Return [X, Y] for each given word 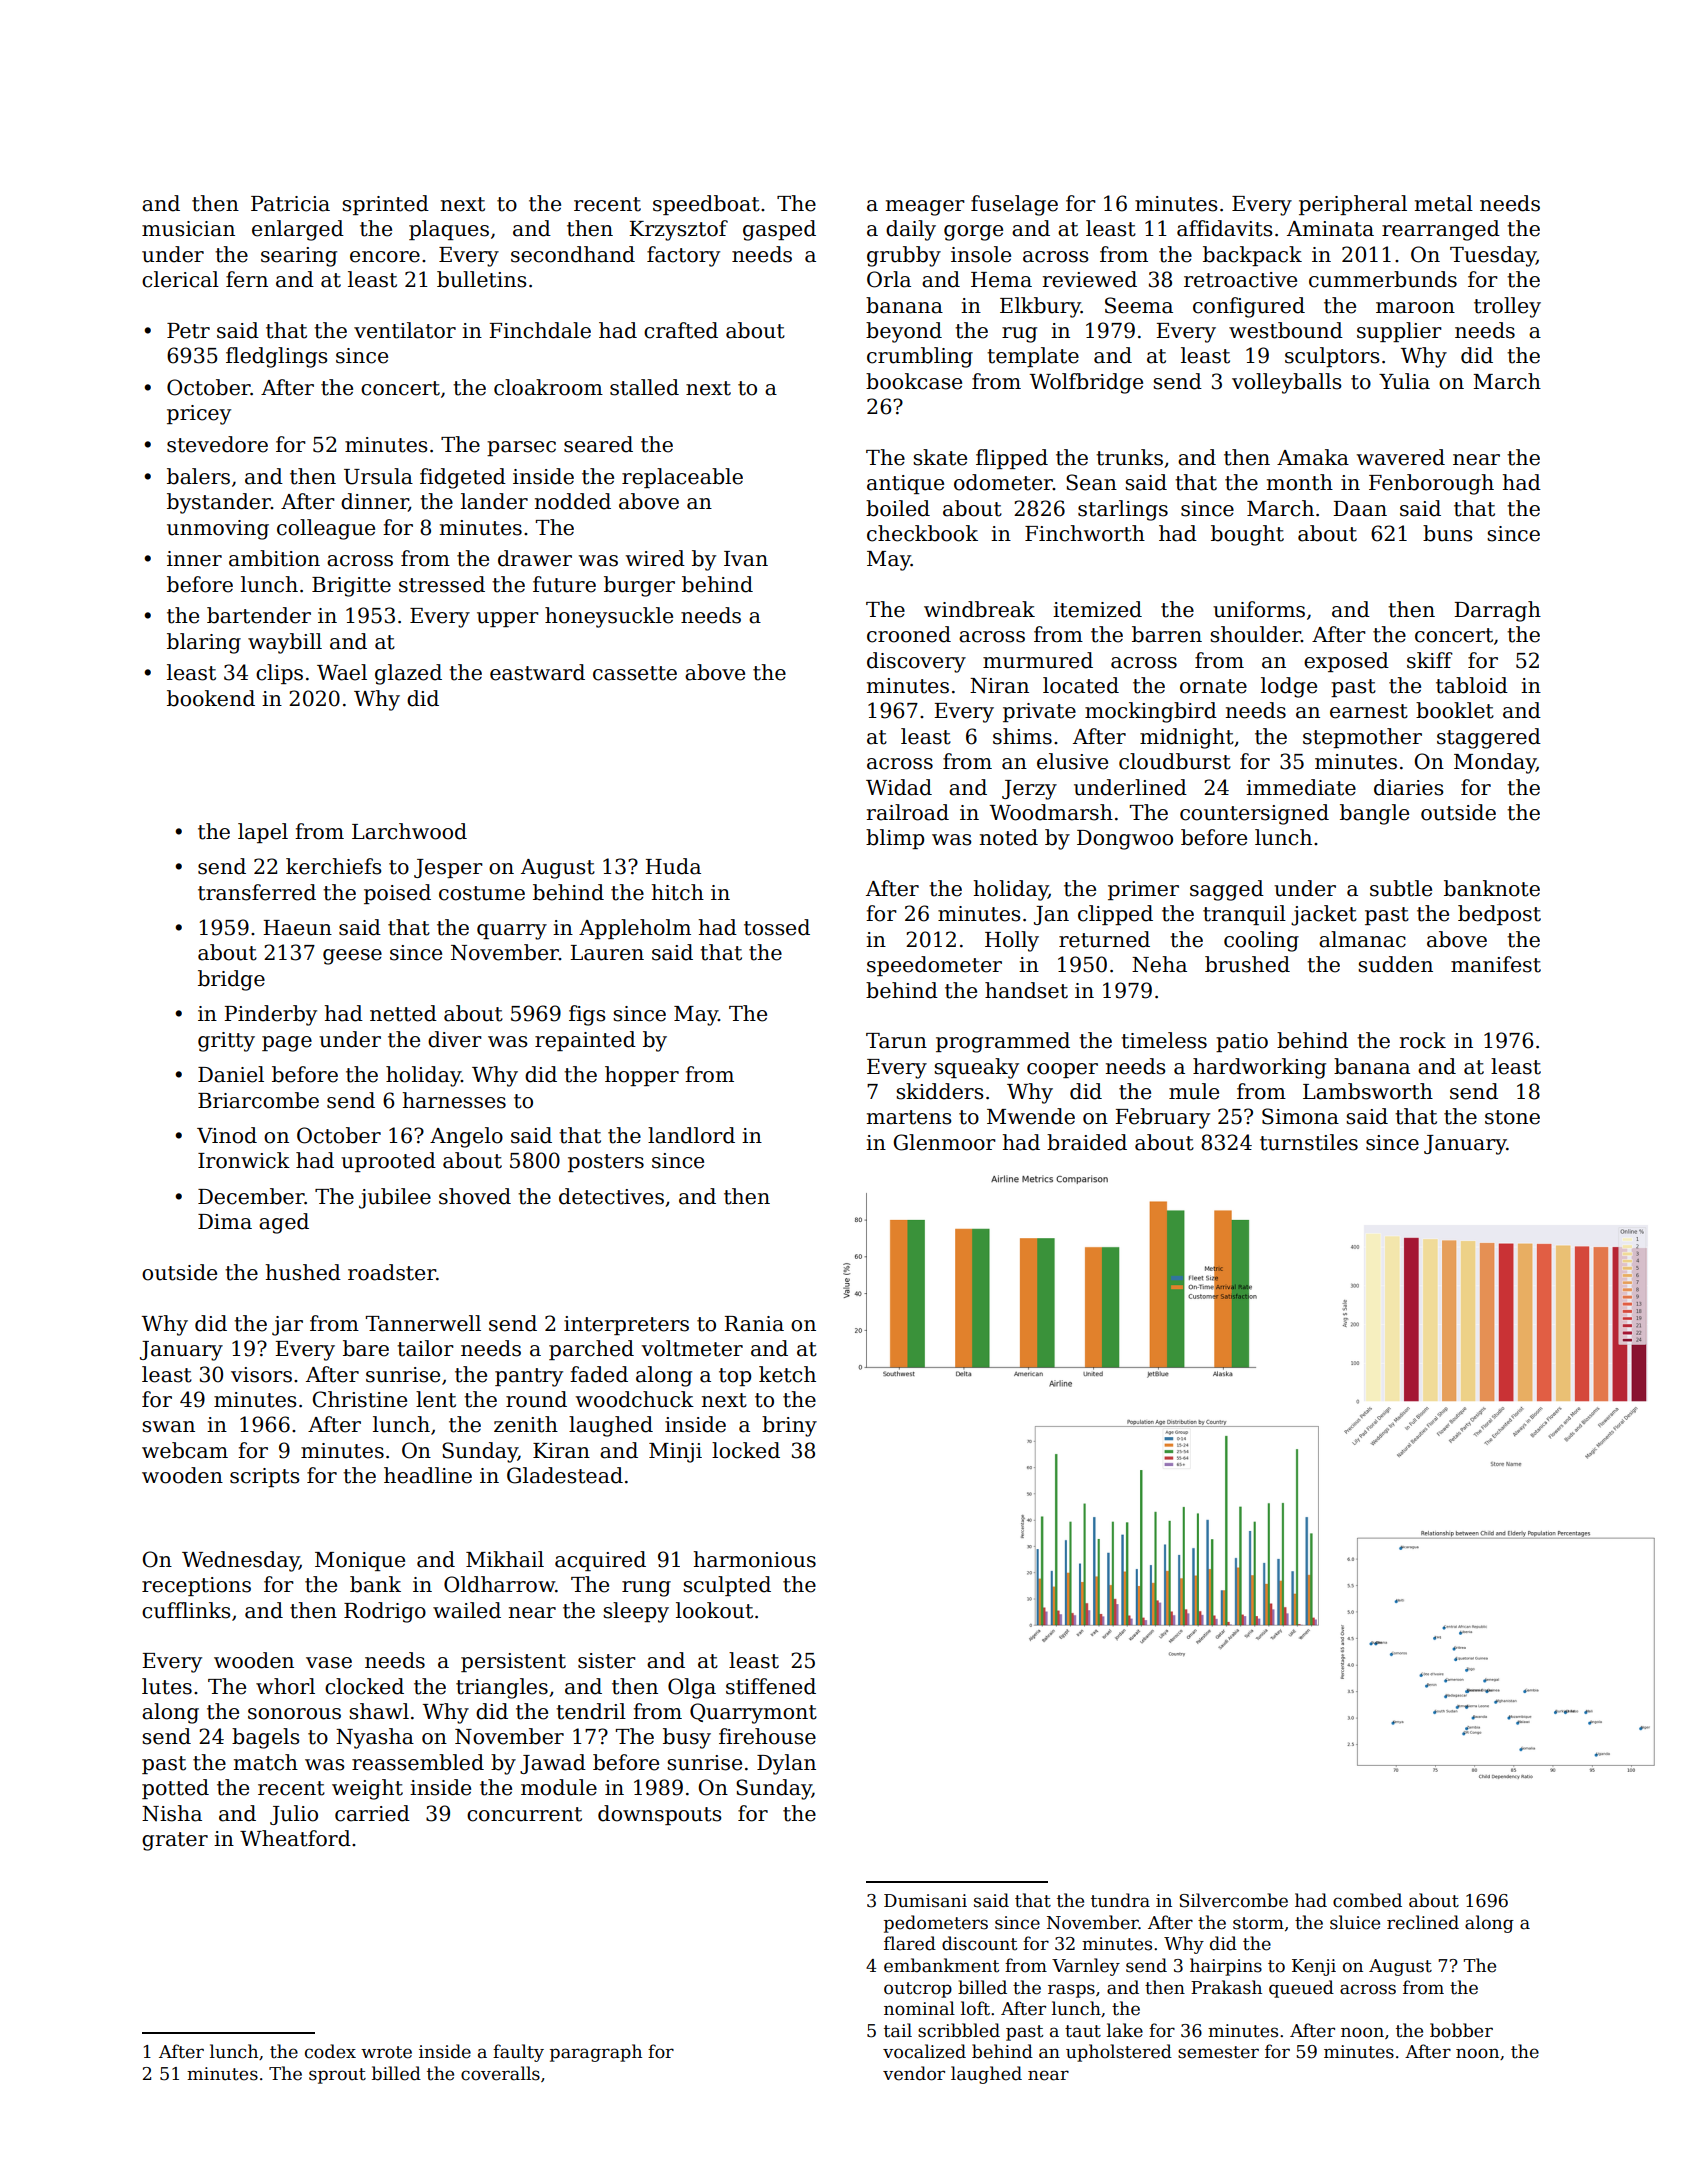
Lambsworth [1368, 1091]
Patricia [290, 204]
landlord [691, 1135]
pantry [529, 1377]
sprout [337, 2076]
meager [925, 208]
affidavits [1224, 228]
